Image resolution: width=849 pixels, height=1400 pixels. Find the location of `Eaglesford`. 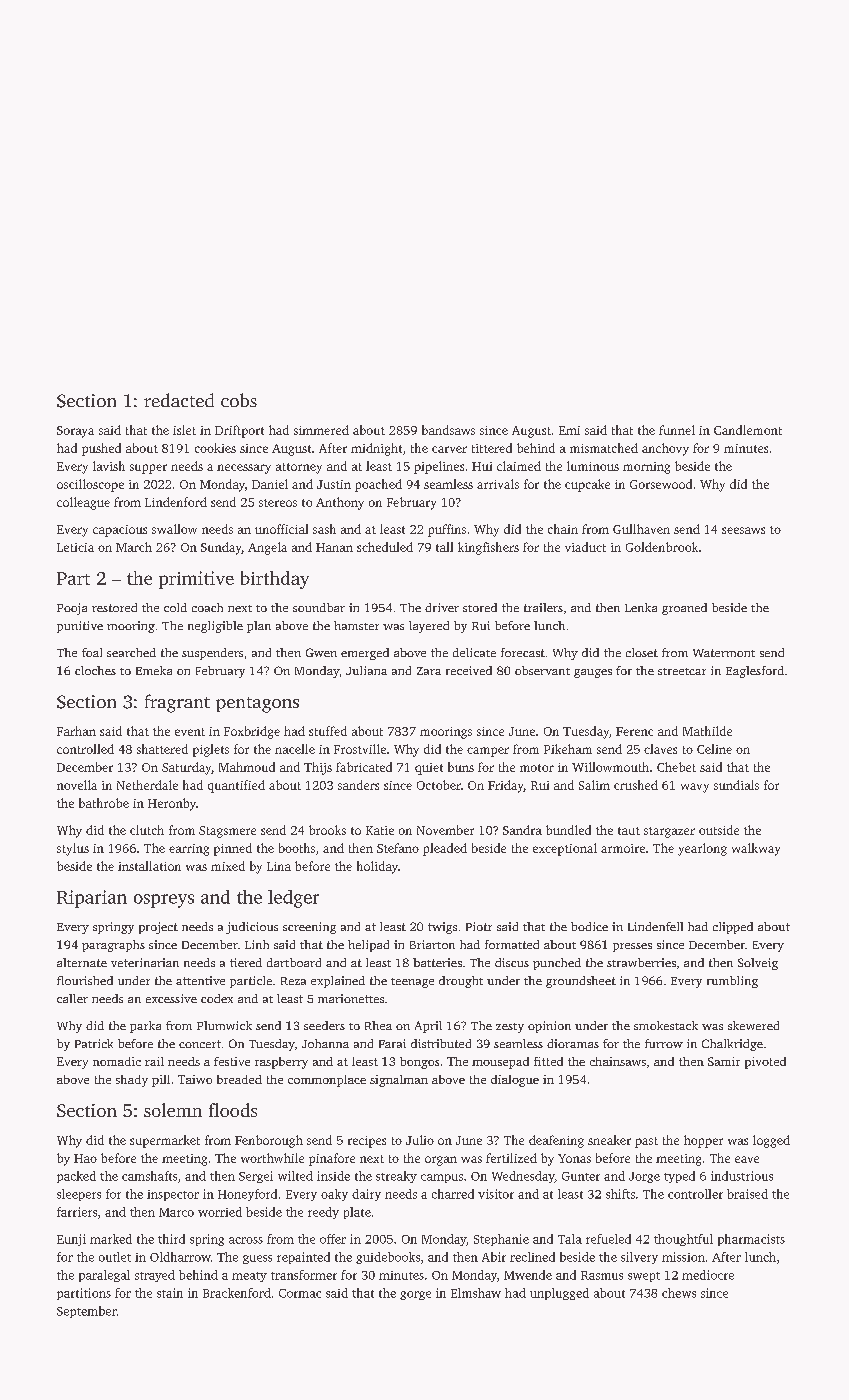

Eaglesford is located at coordinates (755, 672).
